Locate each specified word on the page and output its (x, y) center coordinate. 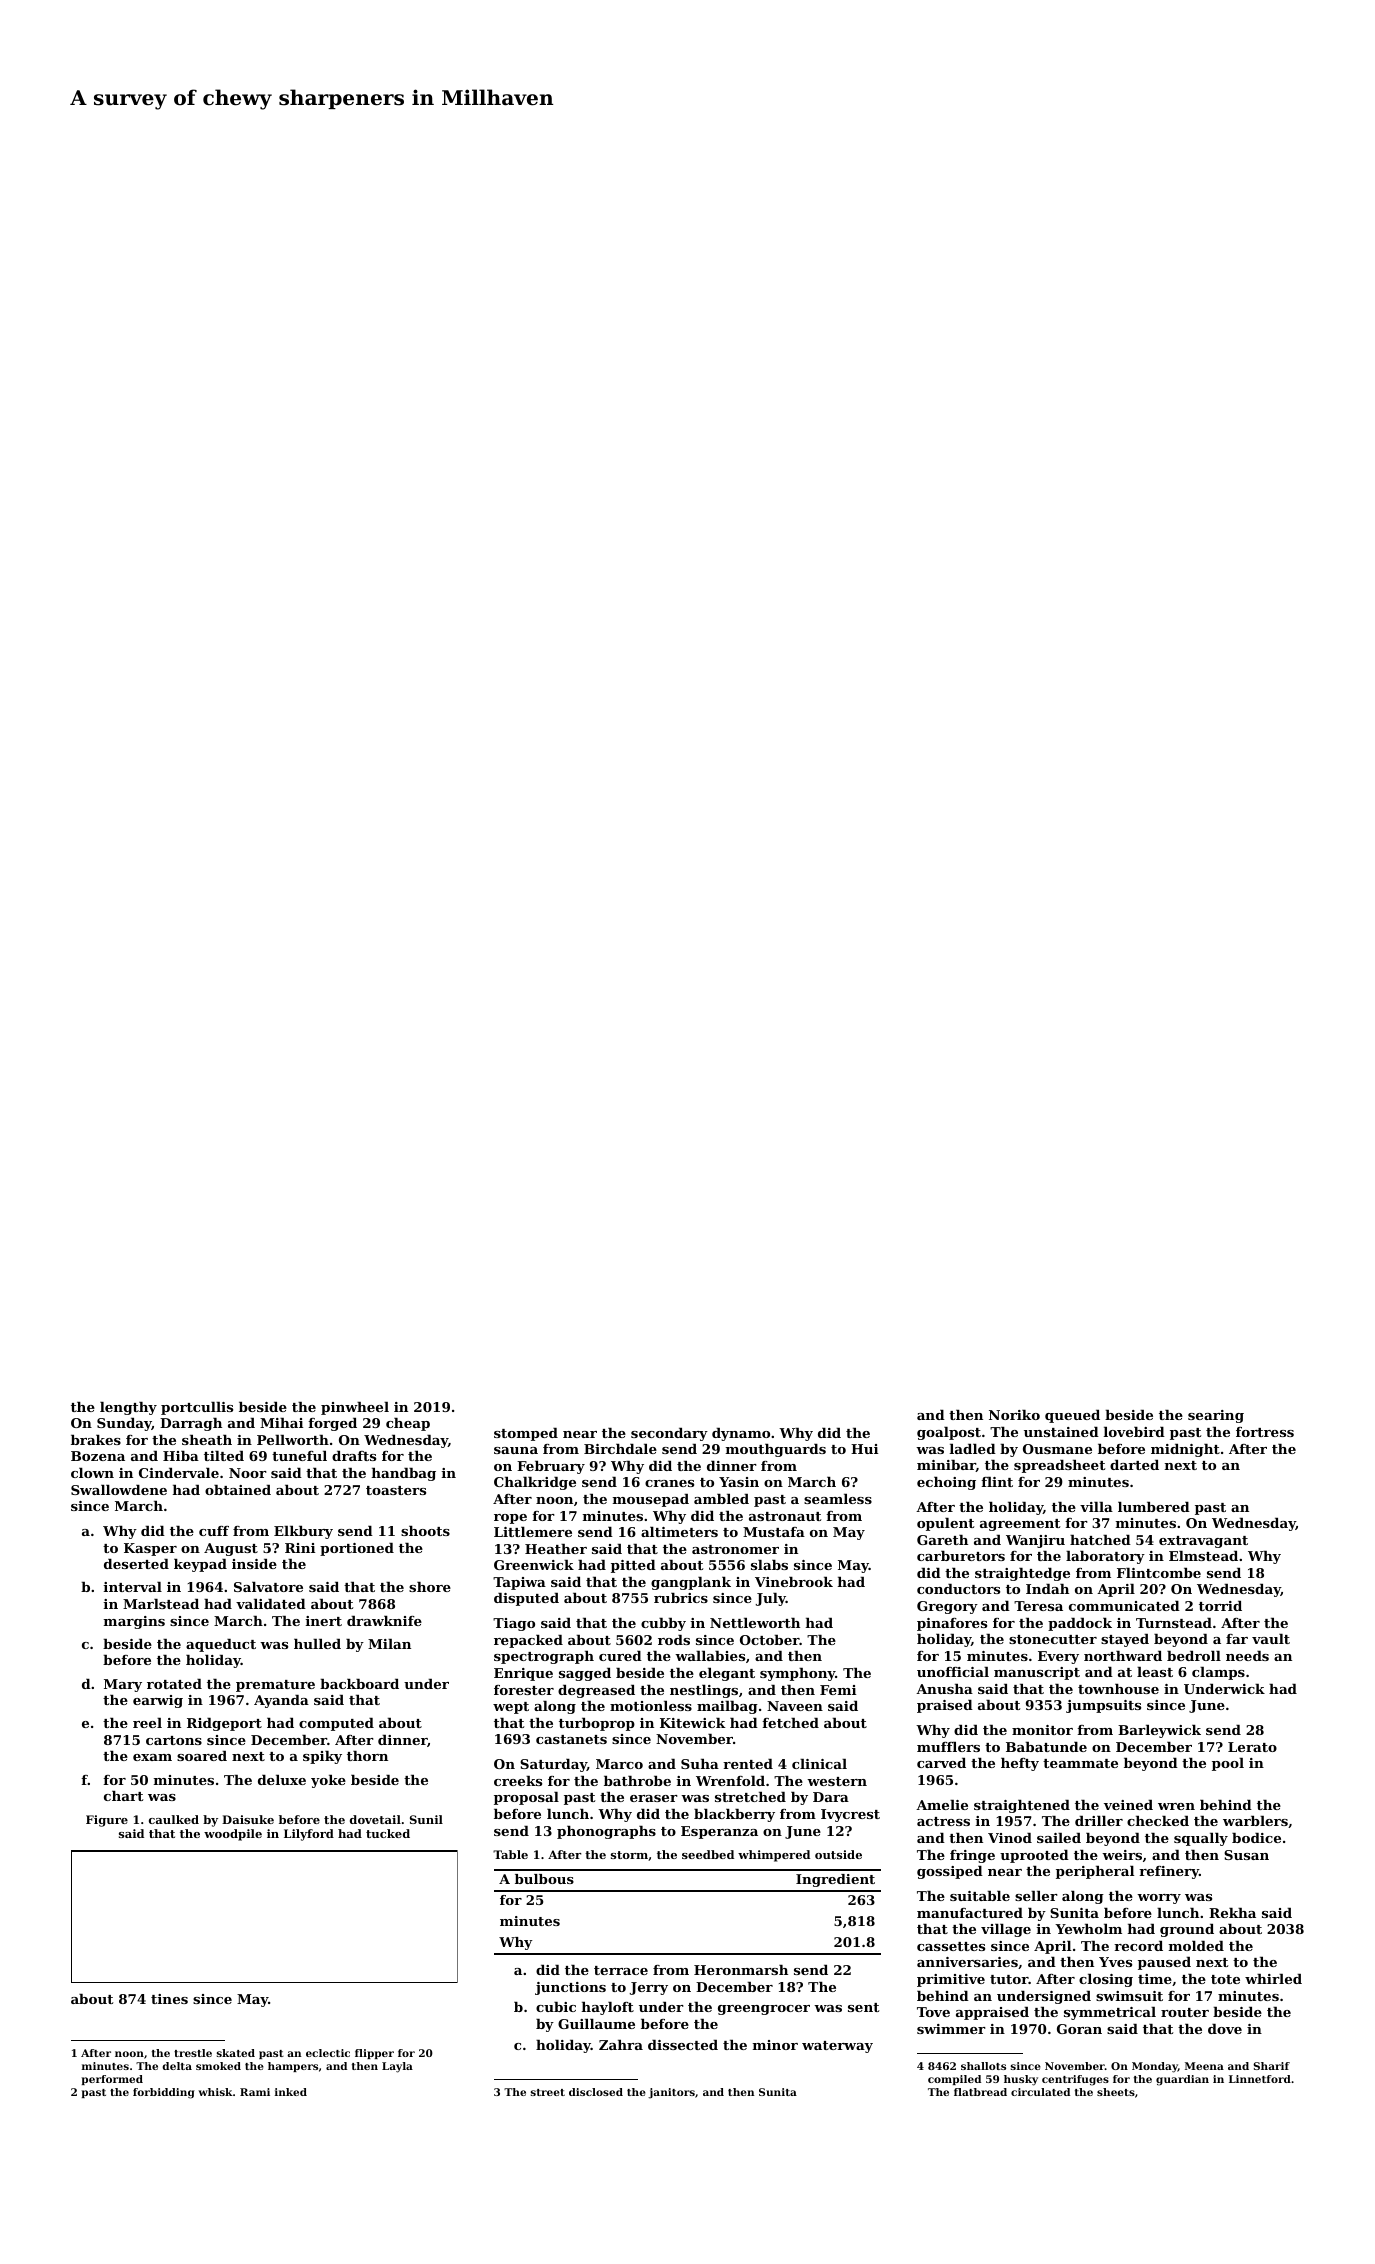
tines (169, 1999)
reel (147, 1723)
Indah (1047, 1589)
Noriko (1014, 1415)
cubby (663, 1624)
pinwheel (355, 1408)
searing (1216, 1416)
